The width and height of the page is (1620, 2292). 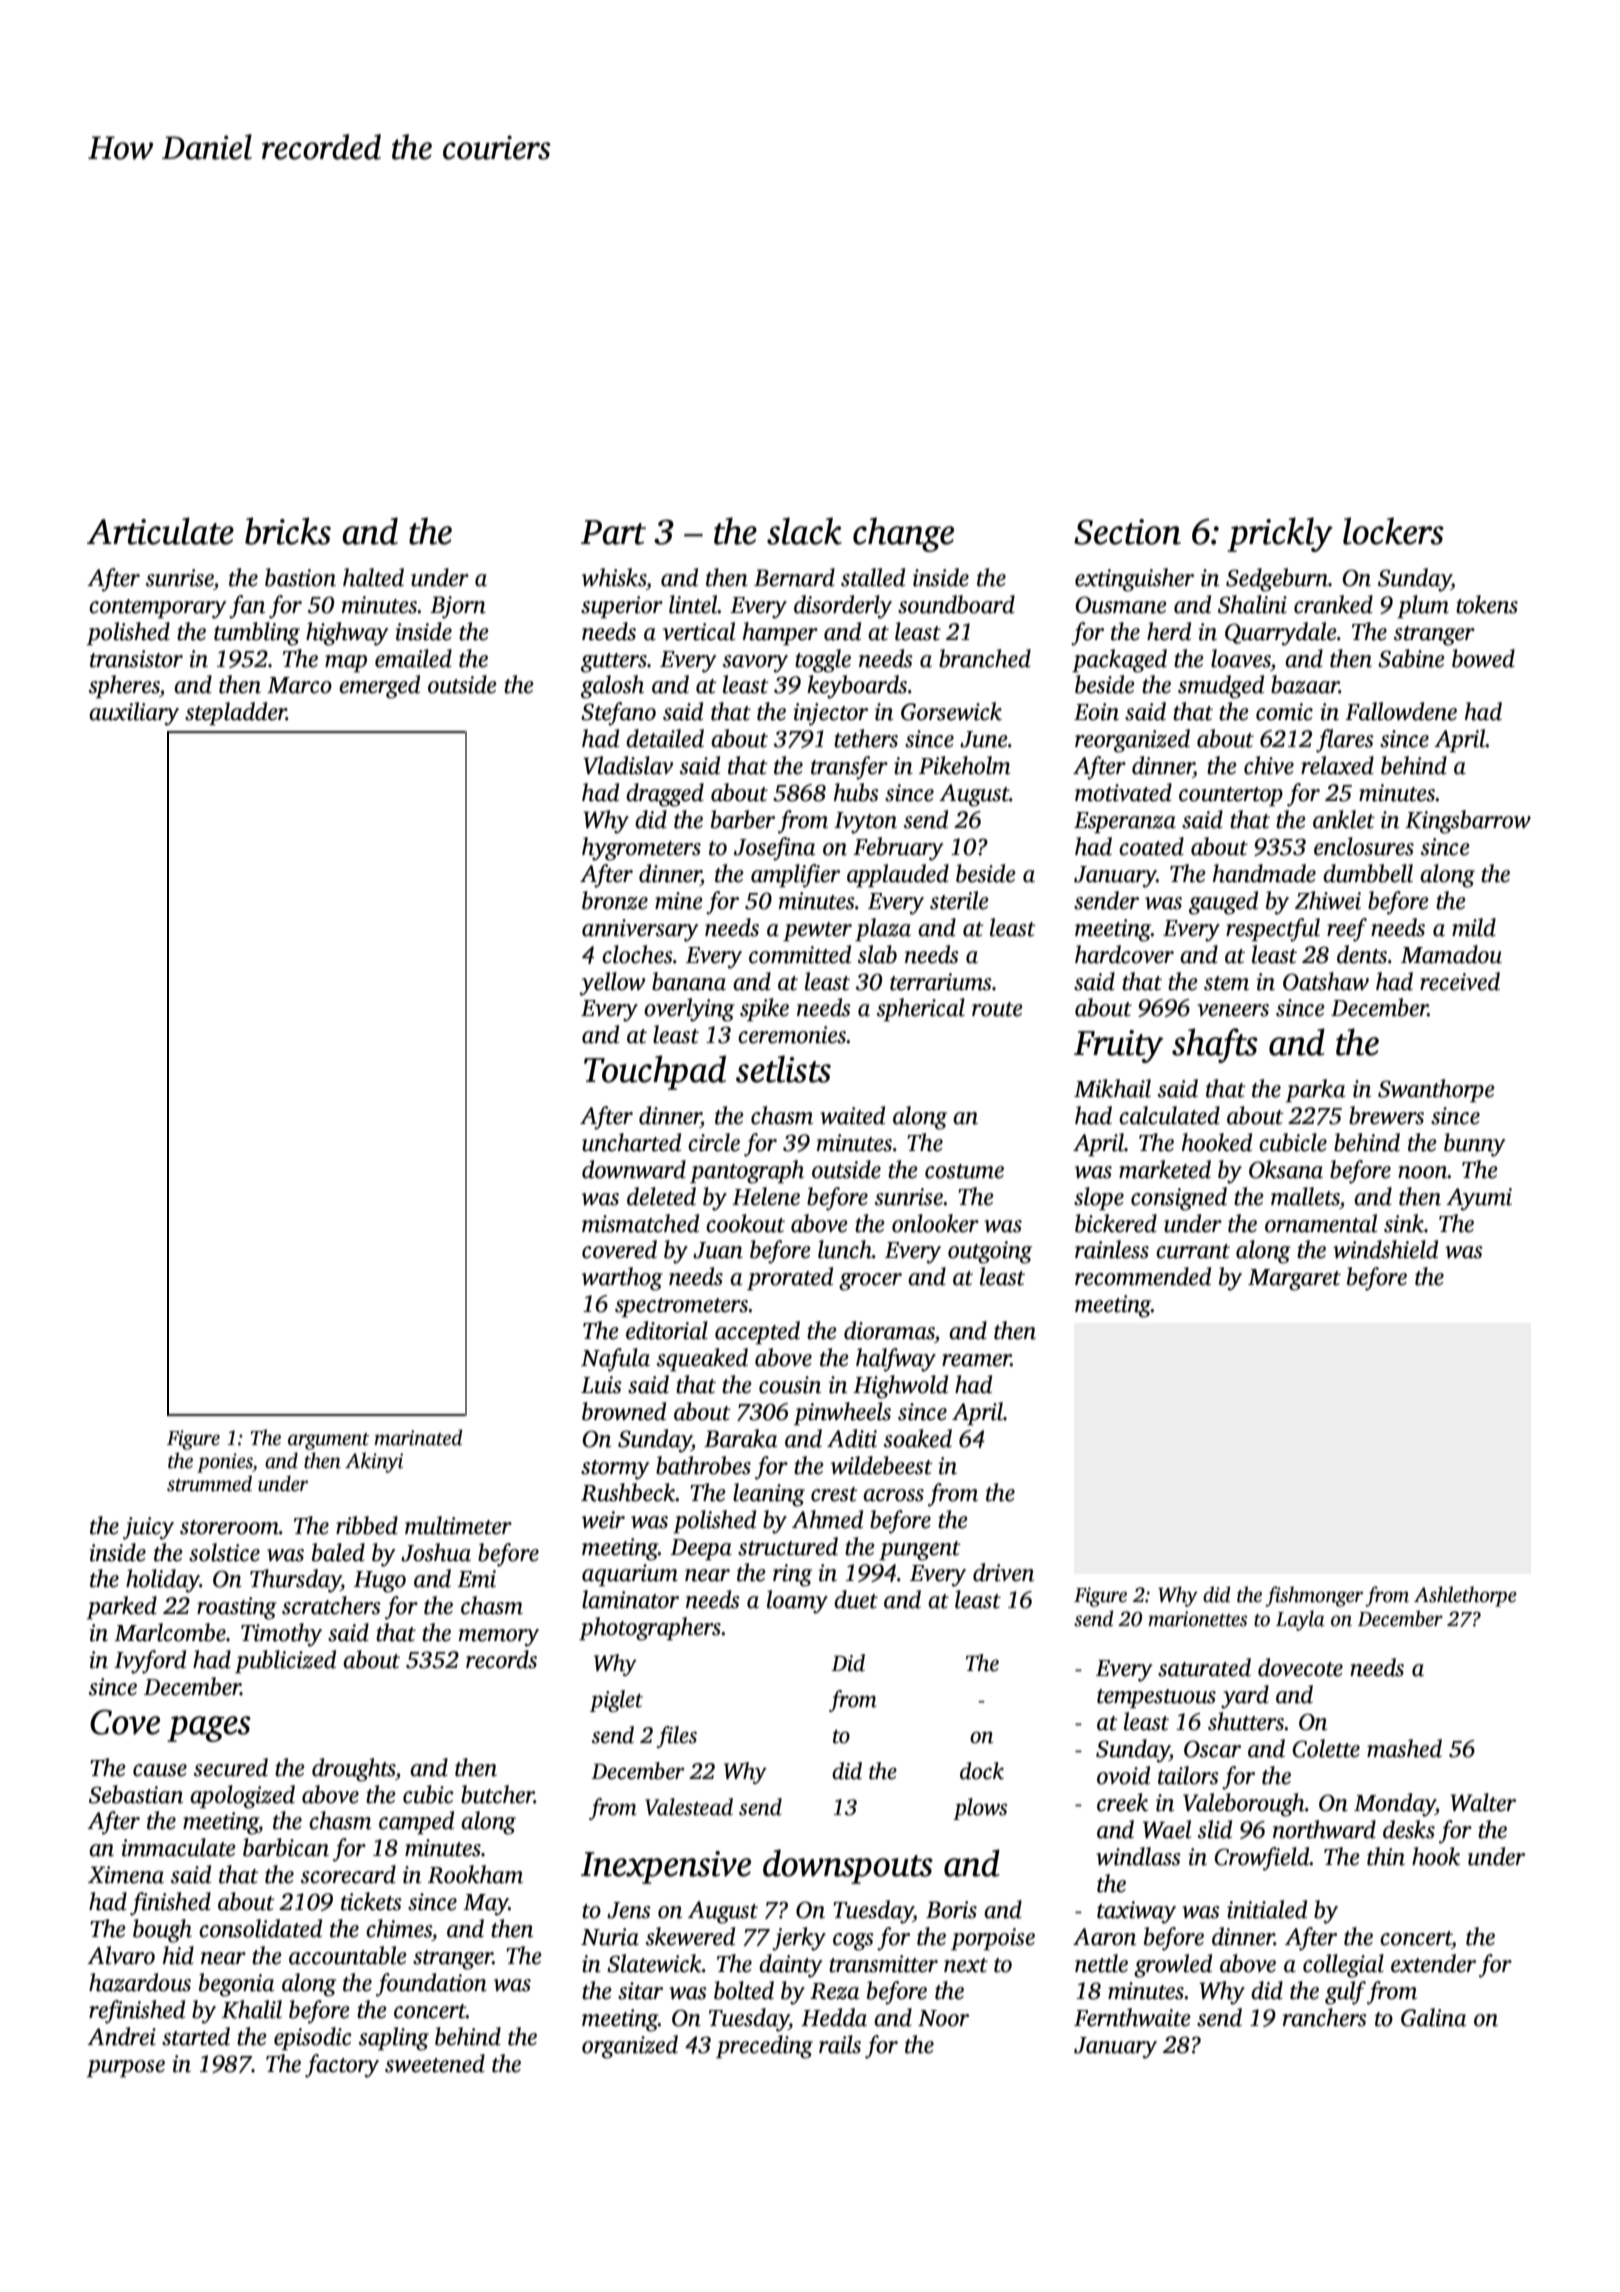 What do you see at coordinates (1393, 531) in the page?
I see `lockers` at bounding box center [1393, 531].
